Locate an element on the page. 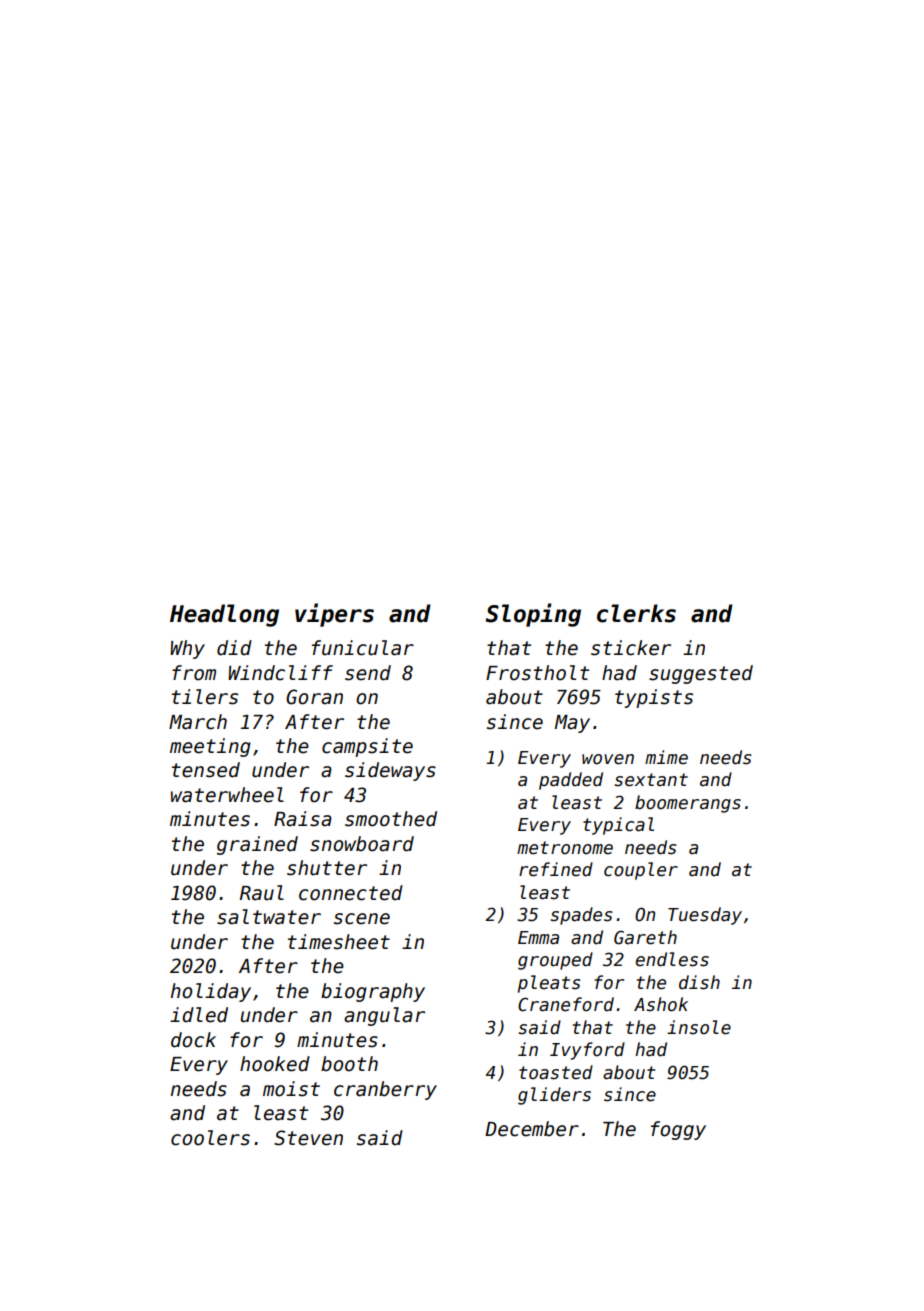  connected is located at coordinates (351, 893).
